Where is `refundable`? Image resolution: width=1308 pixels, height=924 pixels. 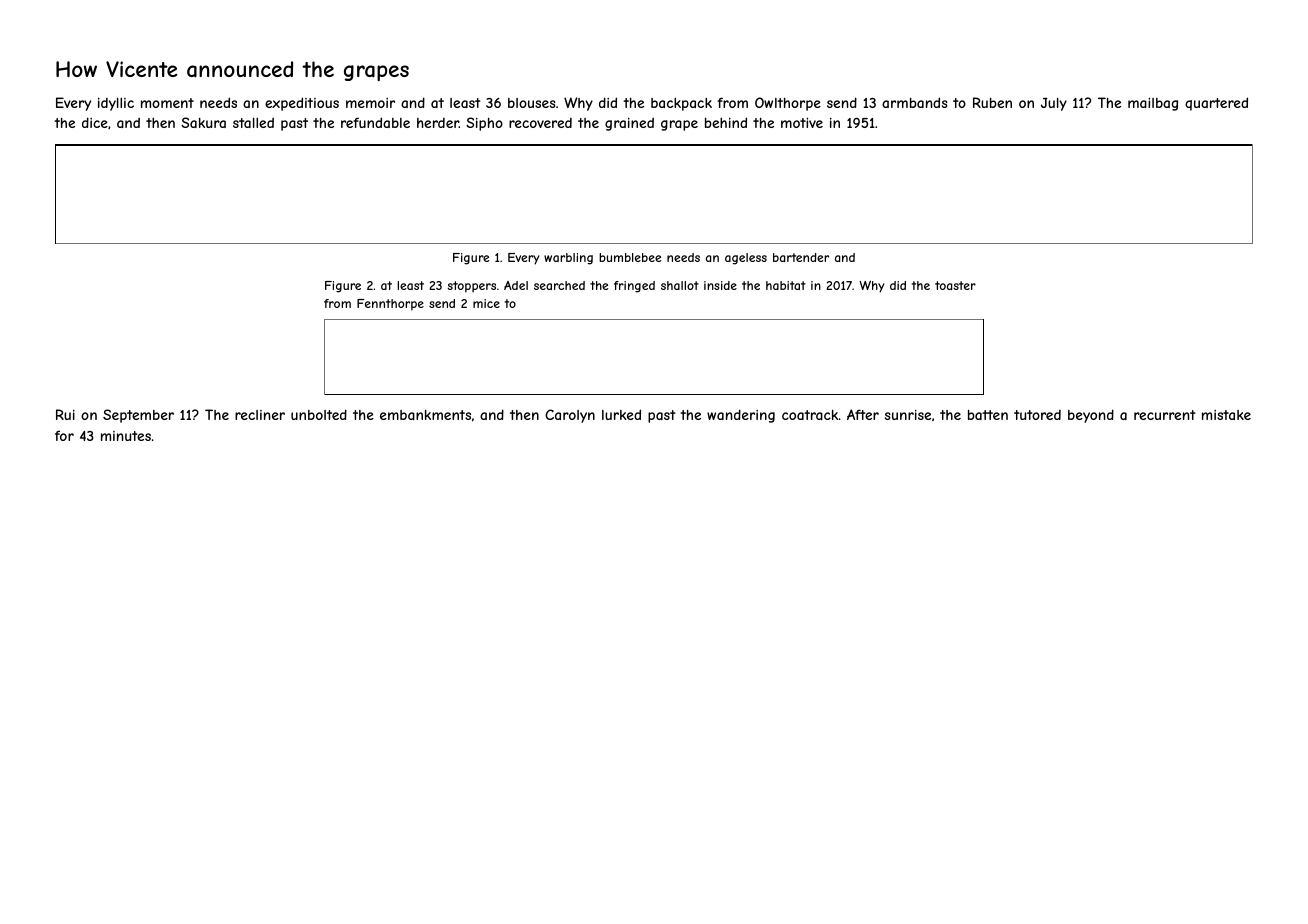 refundable is located at coordinates (375, 122).
